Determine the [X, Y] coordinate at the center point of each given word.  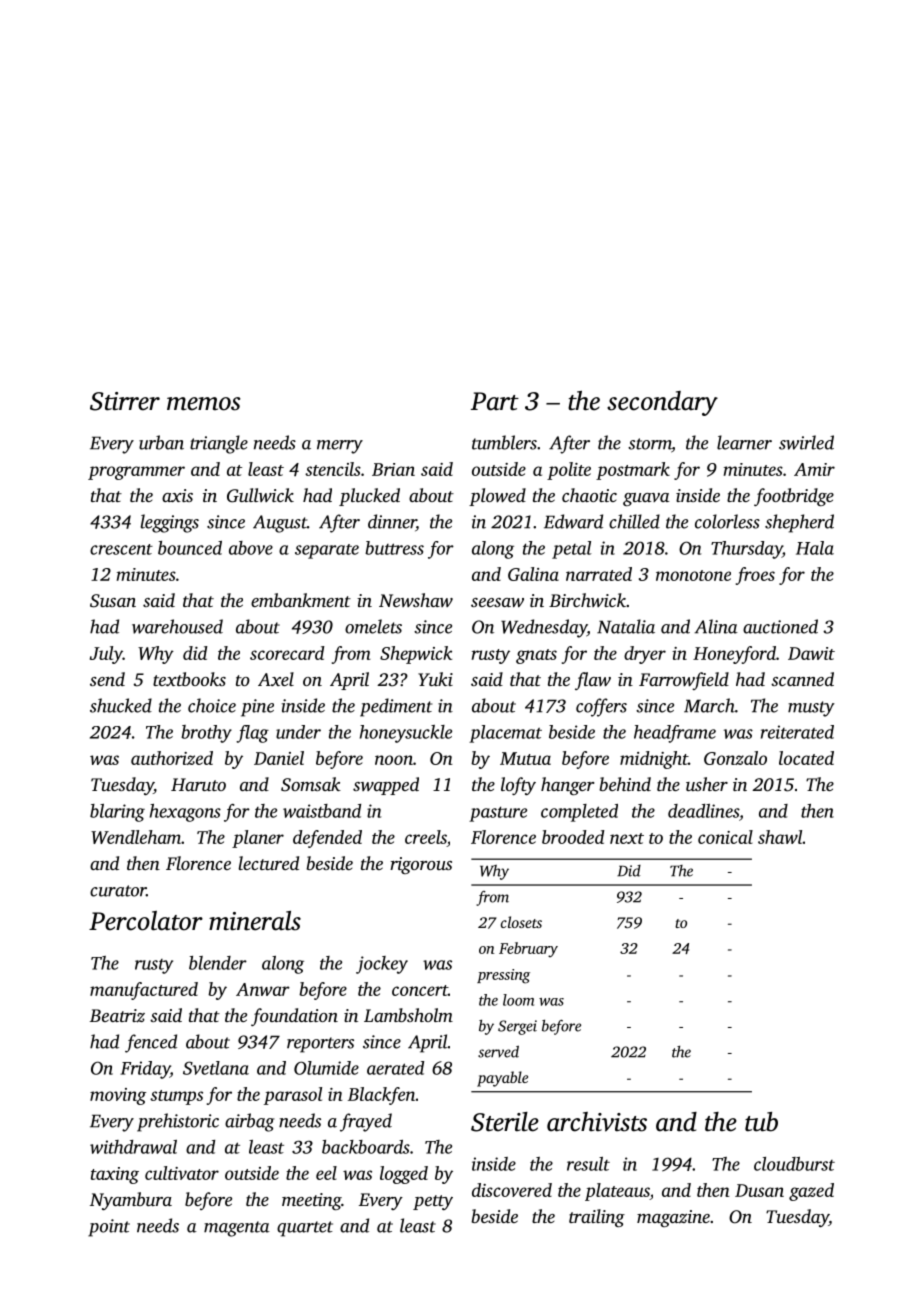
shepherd [799, 523]
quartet [305, 1229]
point [109, 1228]
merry [340, 447]
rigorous [421, 865]
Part [495, 401]
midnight [654, 760]
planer [258, 839]
